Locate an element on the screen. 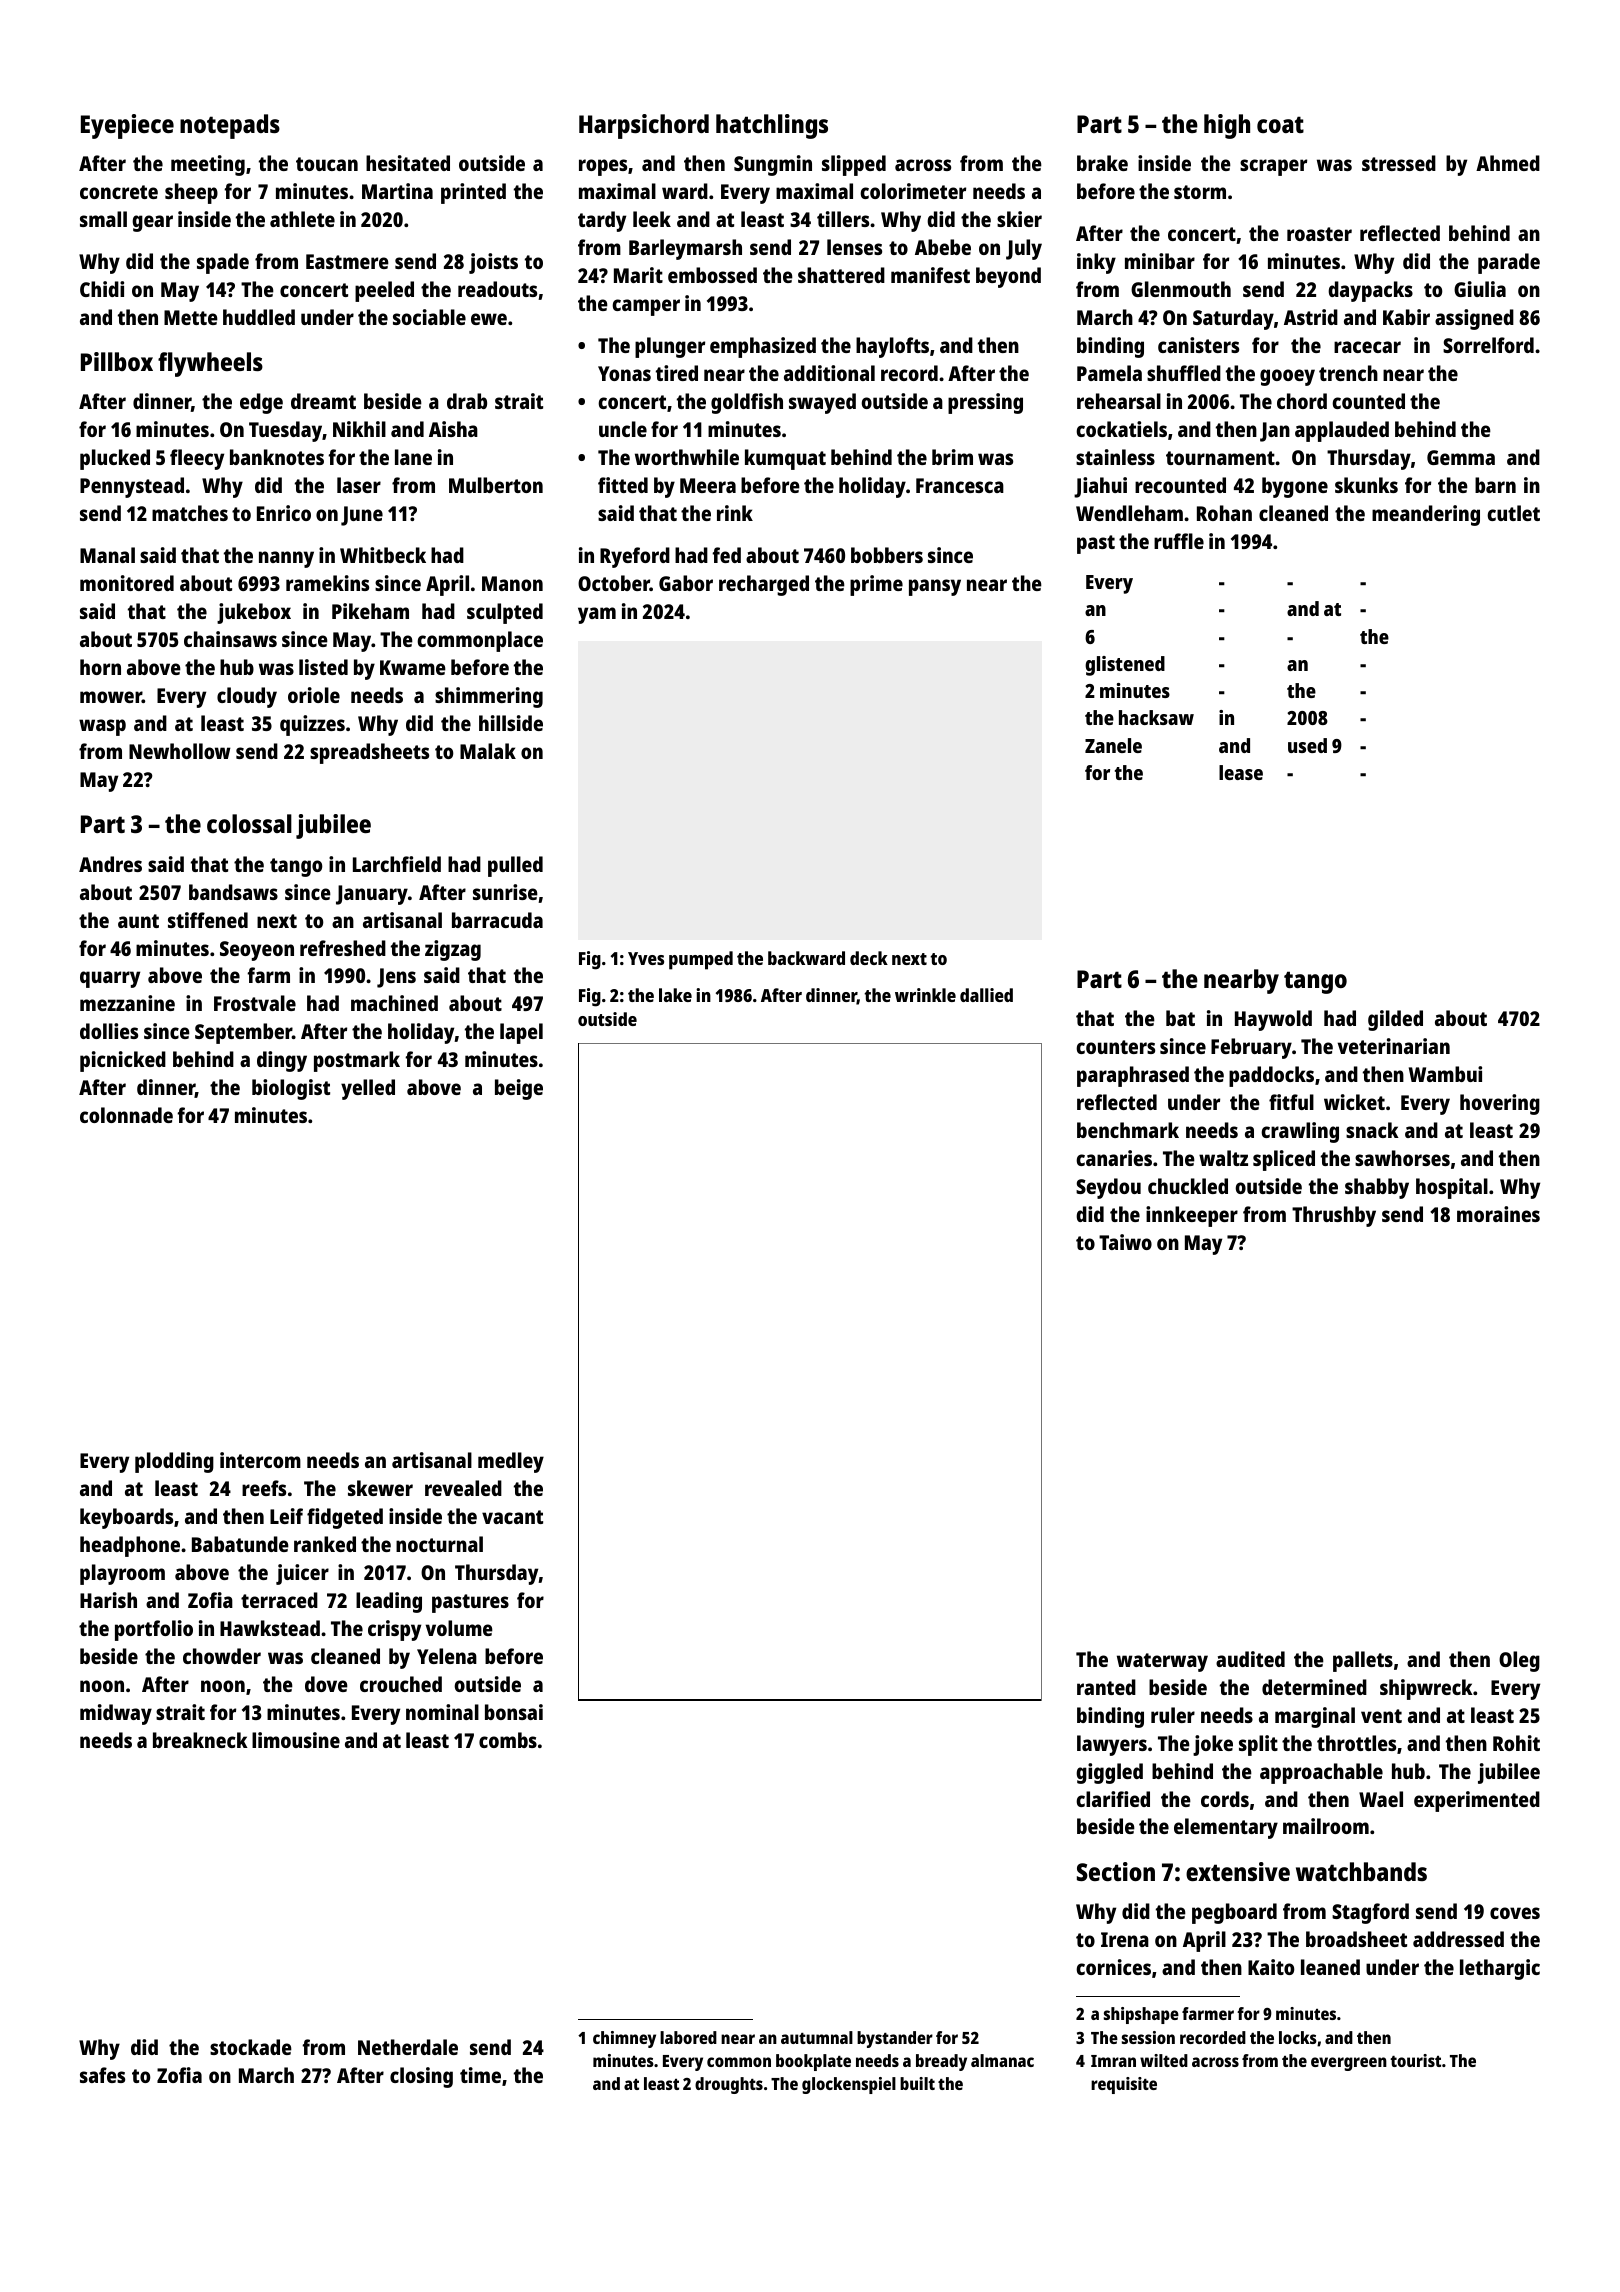 The image size is (1620, 2292). printed is located at coordinates (473, 193).
